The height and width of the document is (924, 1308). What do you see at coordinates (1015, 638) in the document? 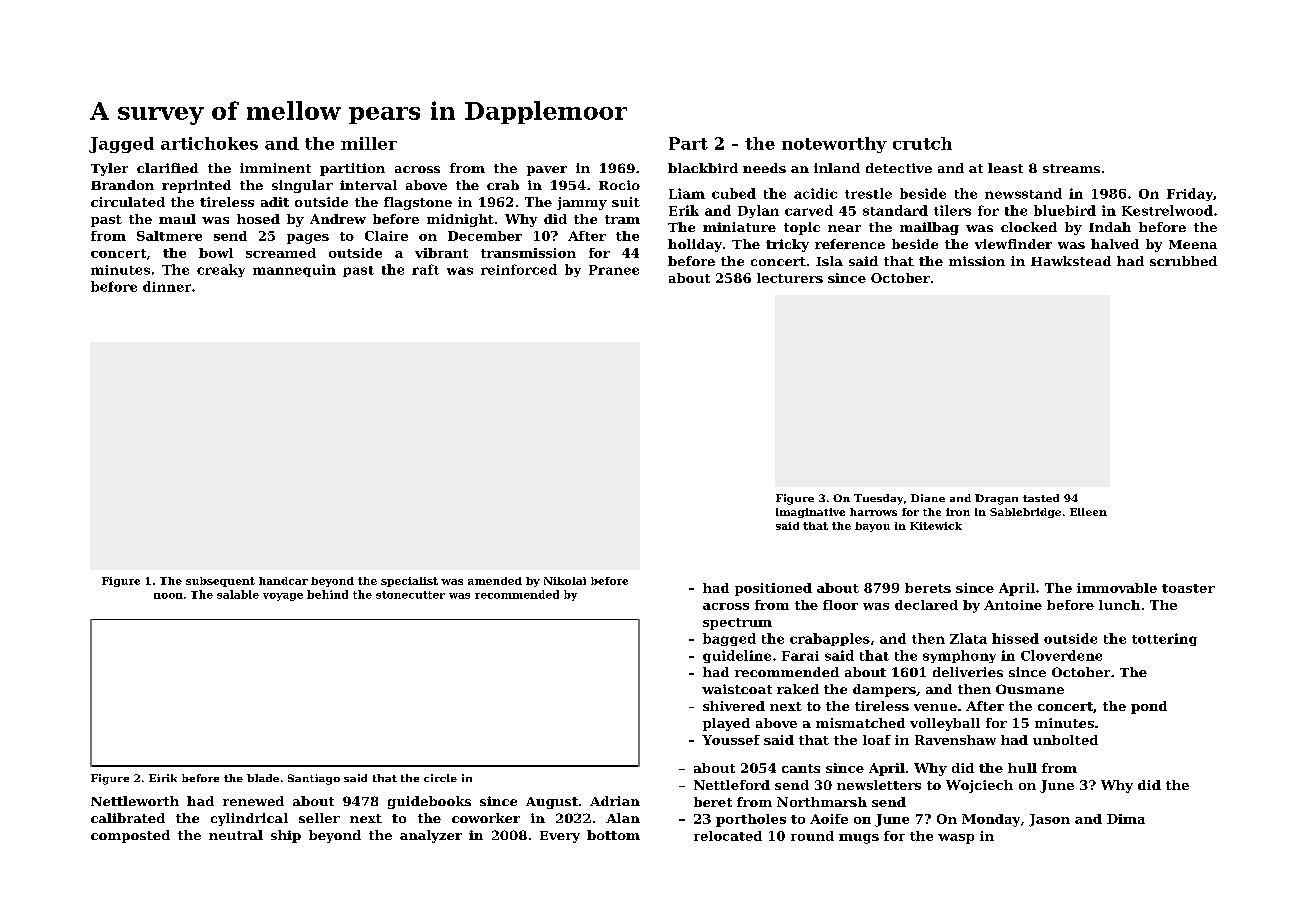
I see `hissed` at bounding box center [1015, 638].
